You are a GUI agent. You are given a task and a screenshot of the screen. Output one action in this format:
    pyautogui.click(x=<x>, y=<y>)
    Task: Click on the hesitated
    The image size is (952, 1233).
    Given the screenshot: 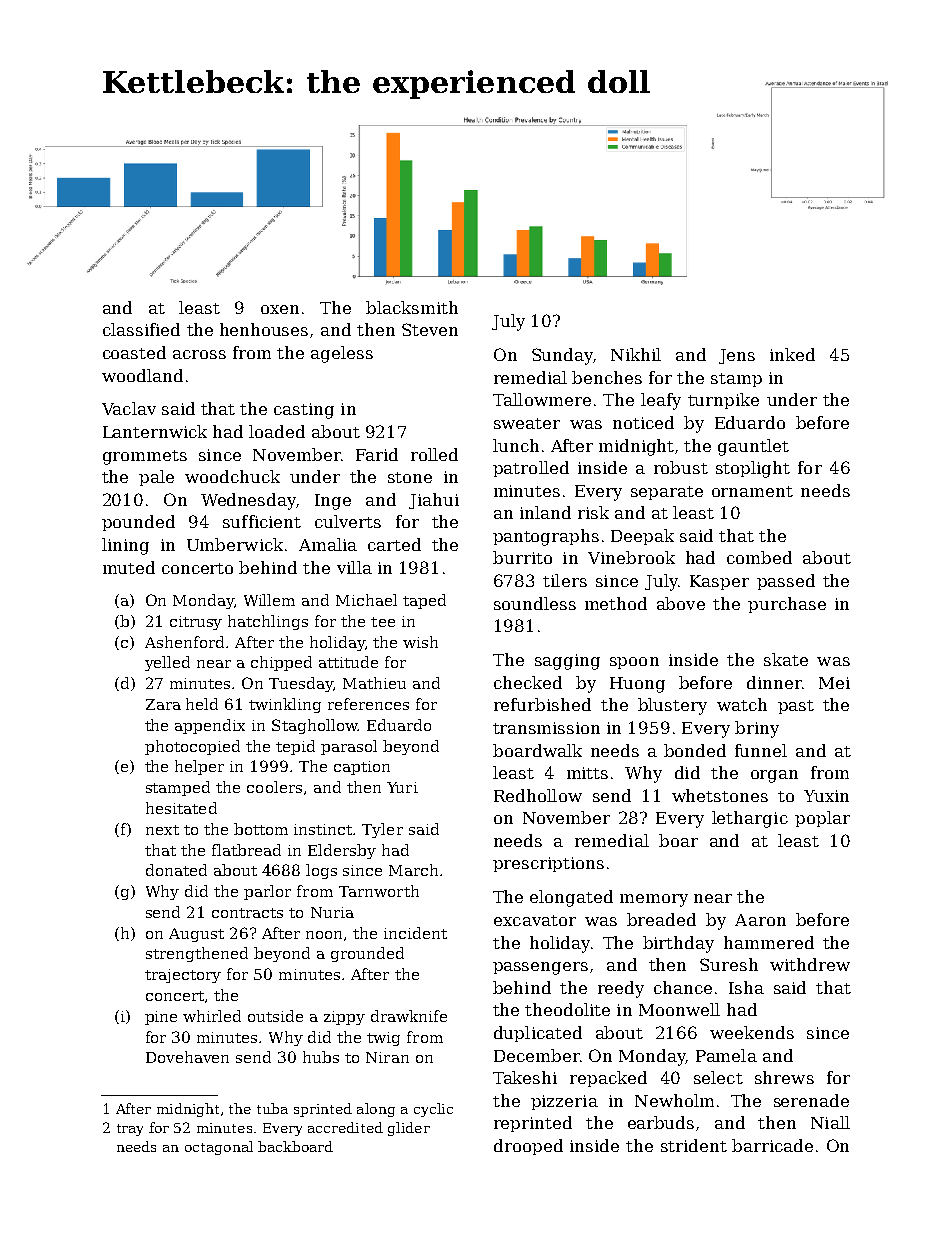 What is the action you would take?
    pyautogui.click(x=181, y=808)
